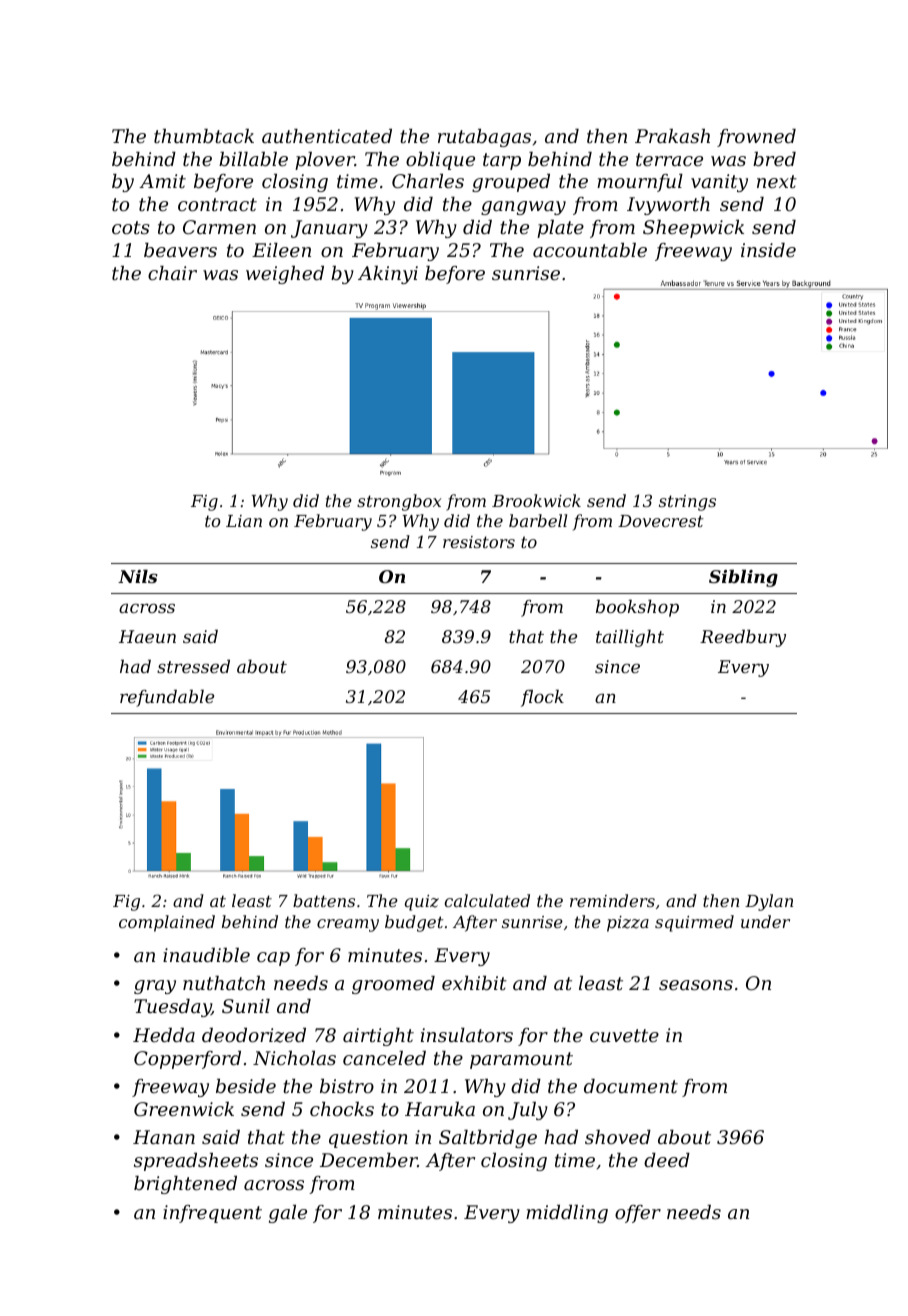  I want to click on rutabagas, so click(484, 138).
